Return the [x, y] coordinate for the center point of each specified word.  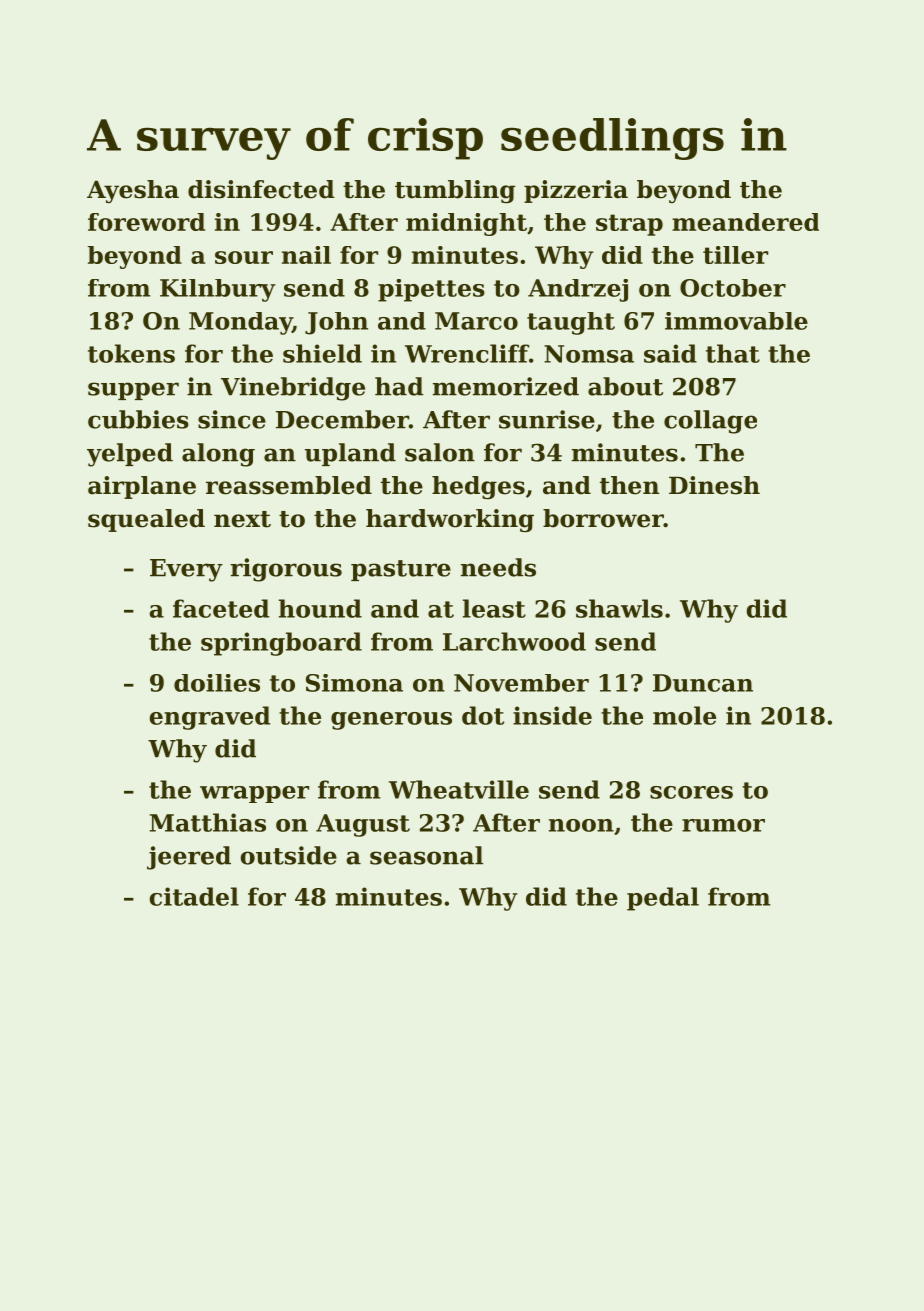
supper [133, 391]
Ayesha [133, 191]
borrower [603, 518]
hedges [478, 487]
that [733, 353]
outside [289, 855]
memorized [506, 386]
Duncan [703, 683]
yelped [130, 455]
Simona [354, 683]
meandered [745, 222]
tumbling [455, 192]
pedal [663, 899]
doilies [217, 683]
